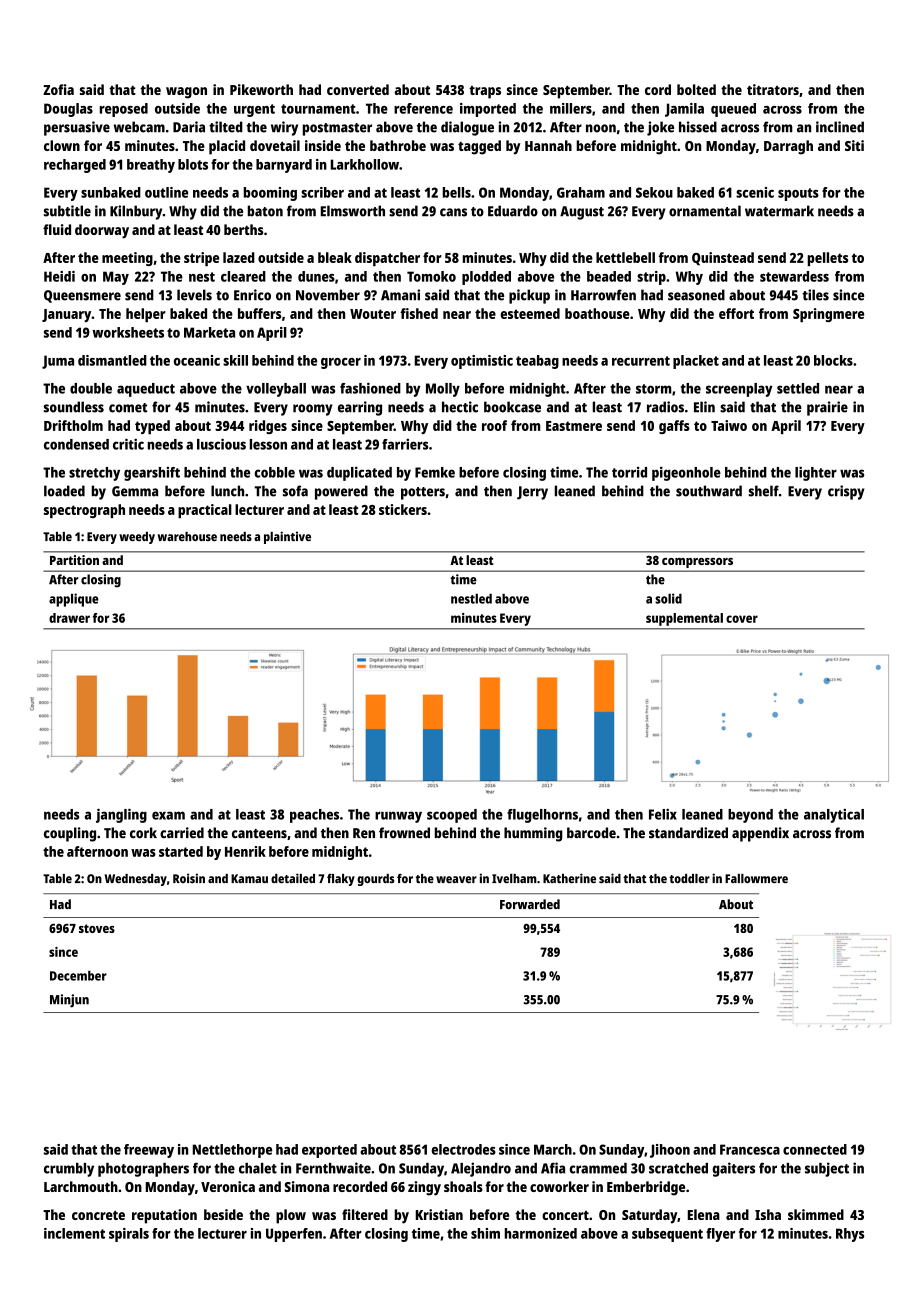  What do you see at coordinates (548, 145) in the screenshot?
I see `Hannah` at bounding box center [548, 145].
